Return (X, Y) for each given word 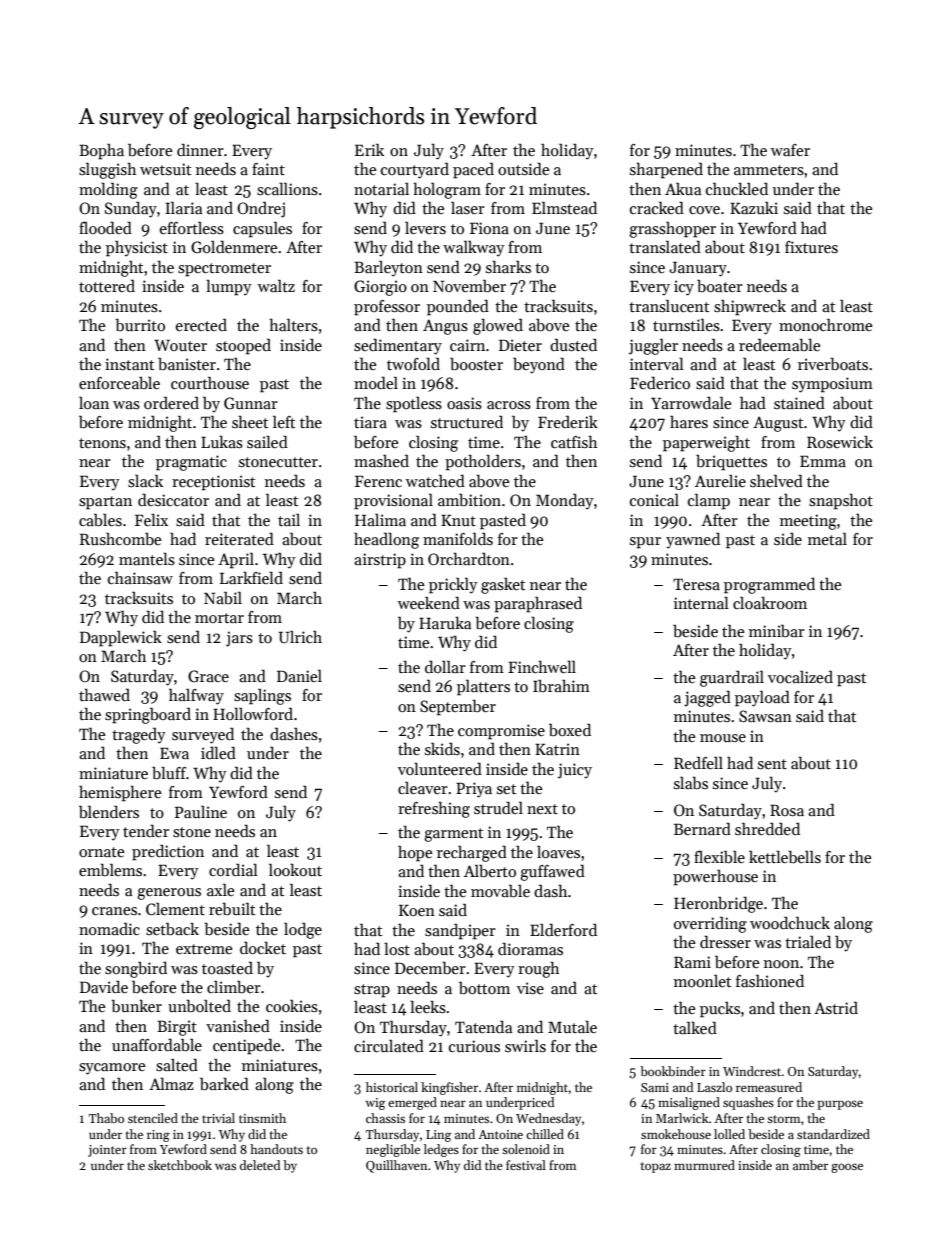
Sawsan (765, 716)
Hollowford (253, 714)
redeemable (779, 345)
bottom (484, 988)
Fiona (489, 228)
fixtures (811, 247)
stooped (243, 347)
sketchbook (180, 1165)
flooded (105, 228)
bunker (136, 1006)
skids (442, 748)
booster (476, 363)
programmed (769, 585)
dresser (725, 942)
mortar (219, 618)
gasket (503, 586)
